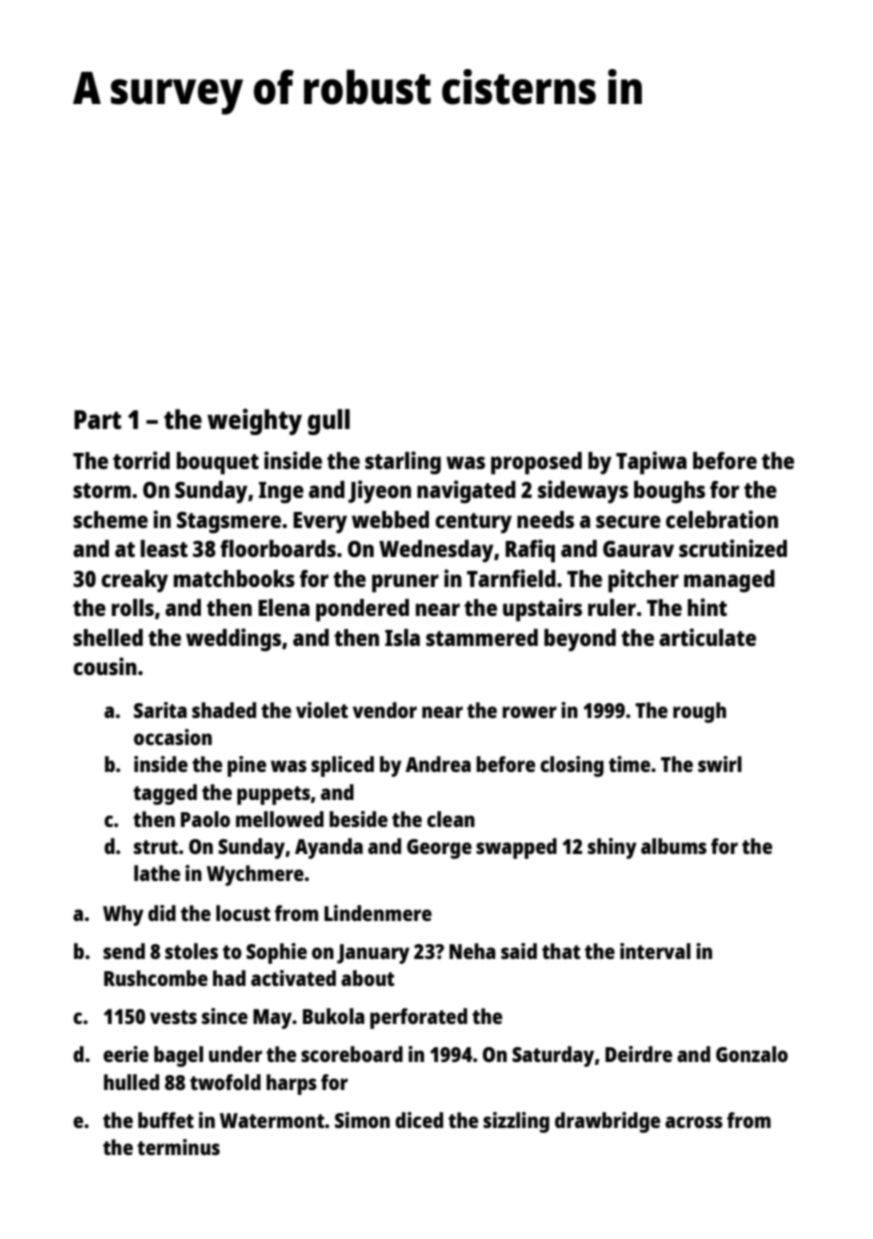  What do you see at coordinates (254, 421) in the document?
I see `weighty` at bounding box center [254, 421].
